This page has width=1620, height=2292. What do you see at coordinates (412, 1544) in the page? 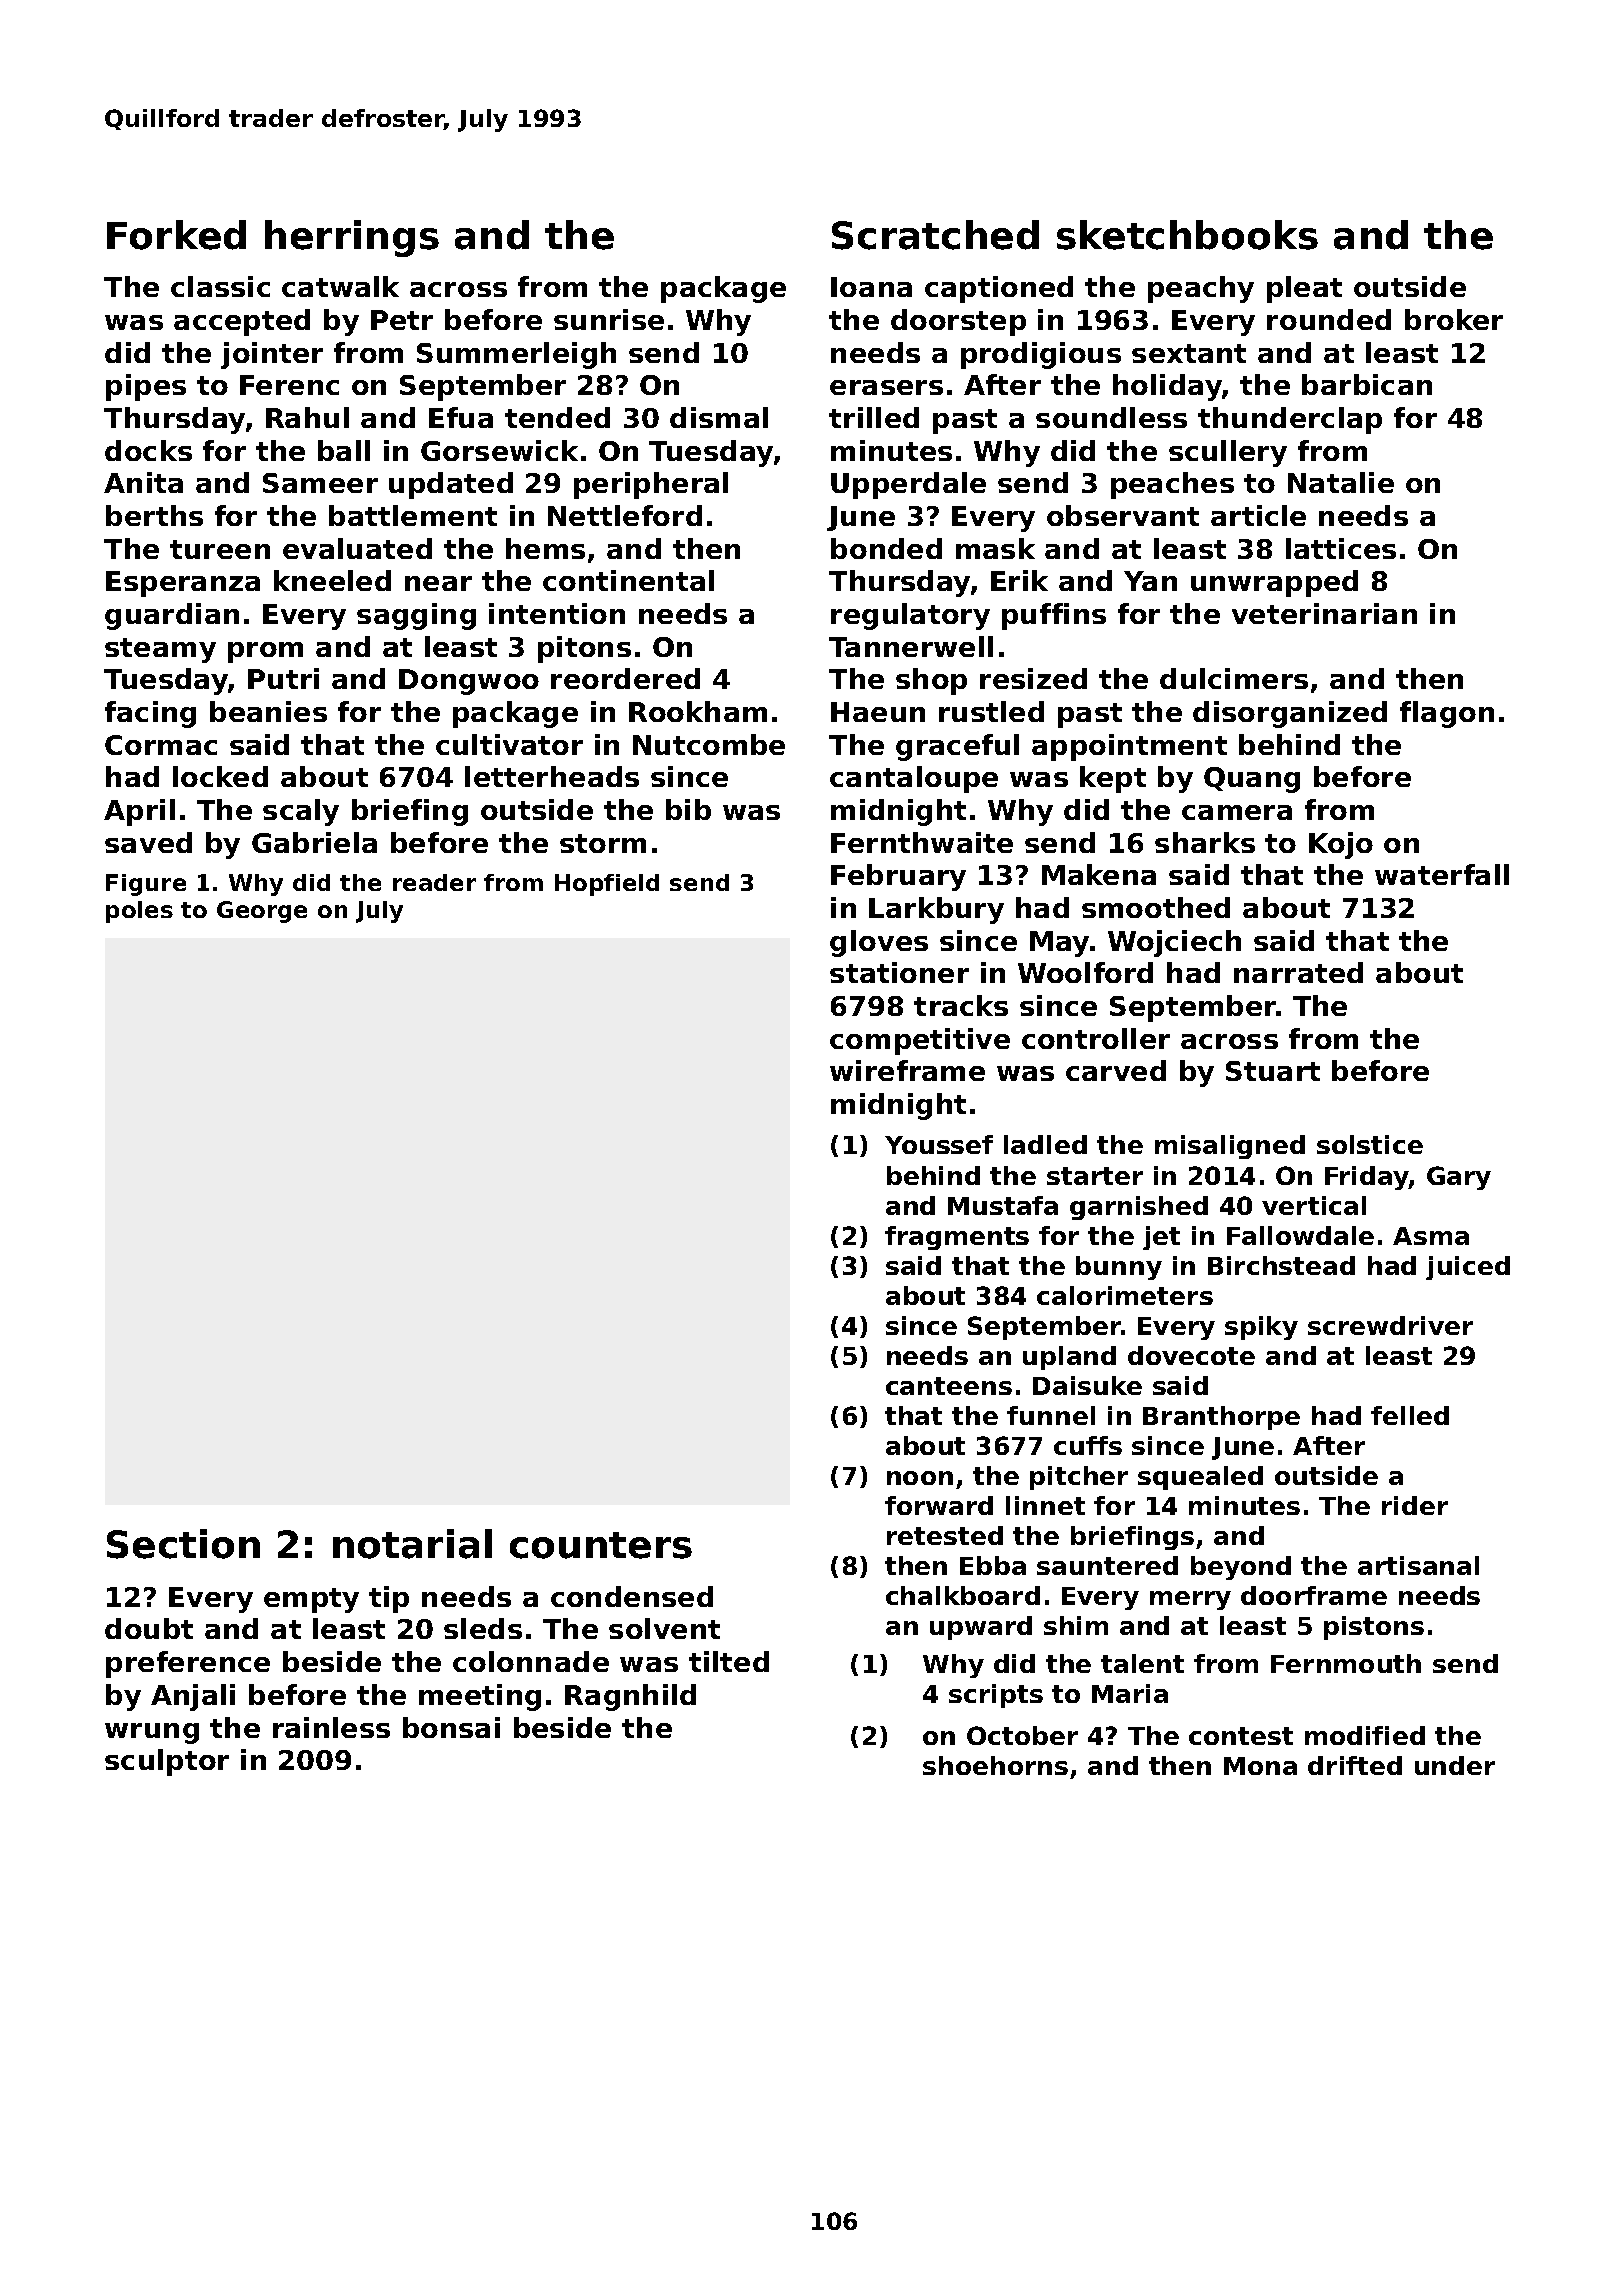
I see `notarial` at bounding box center [412, 1544].
